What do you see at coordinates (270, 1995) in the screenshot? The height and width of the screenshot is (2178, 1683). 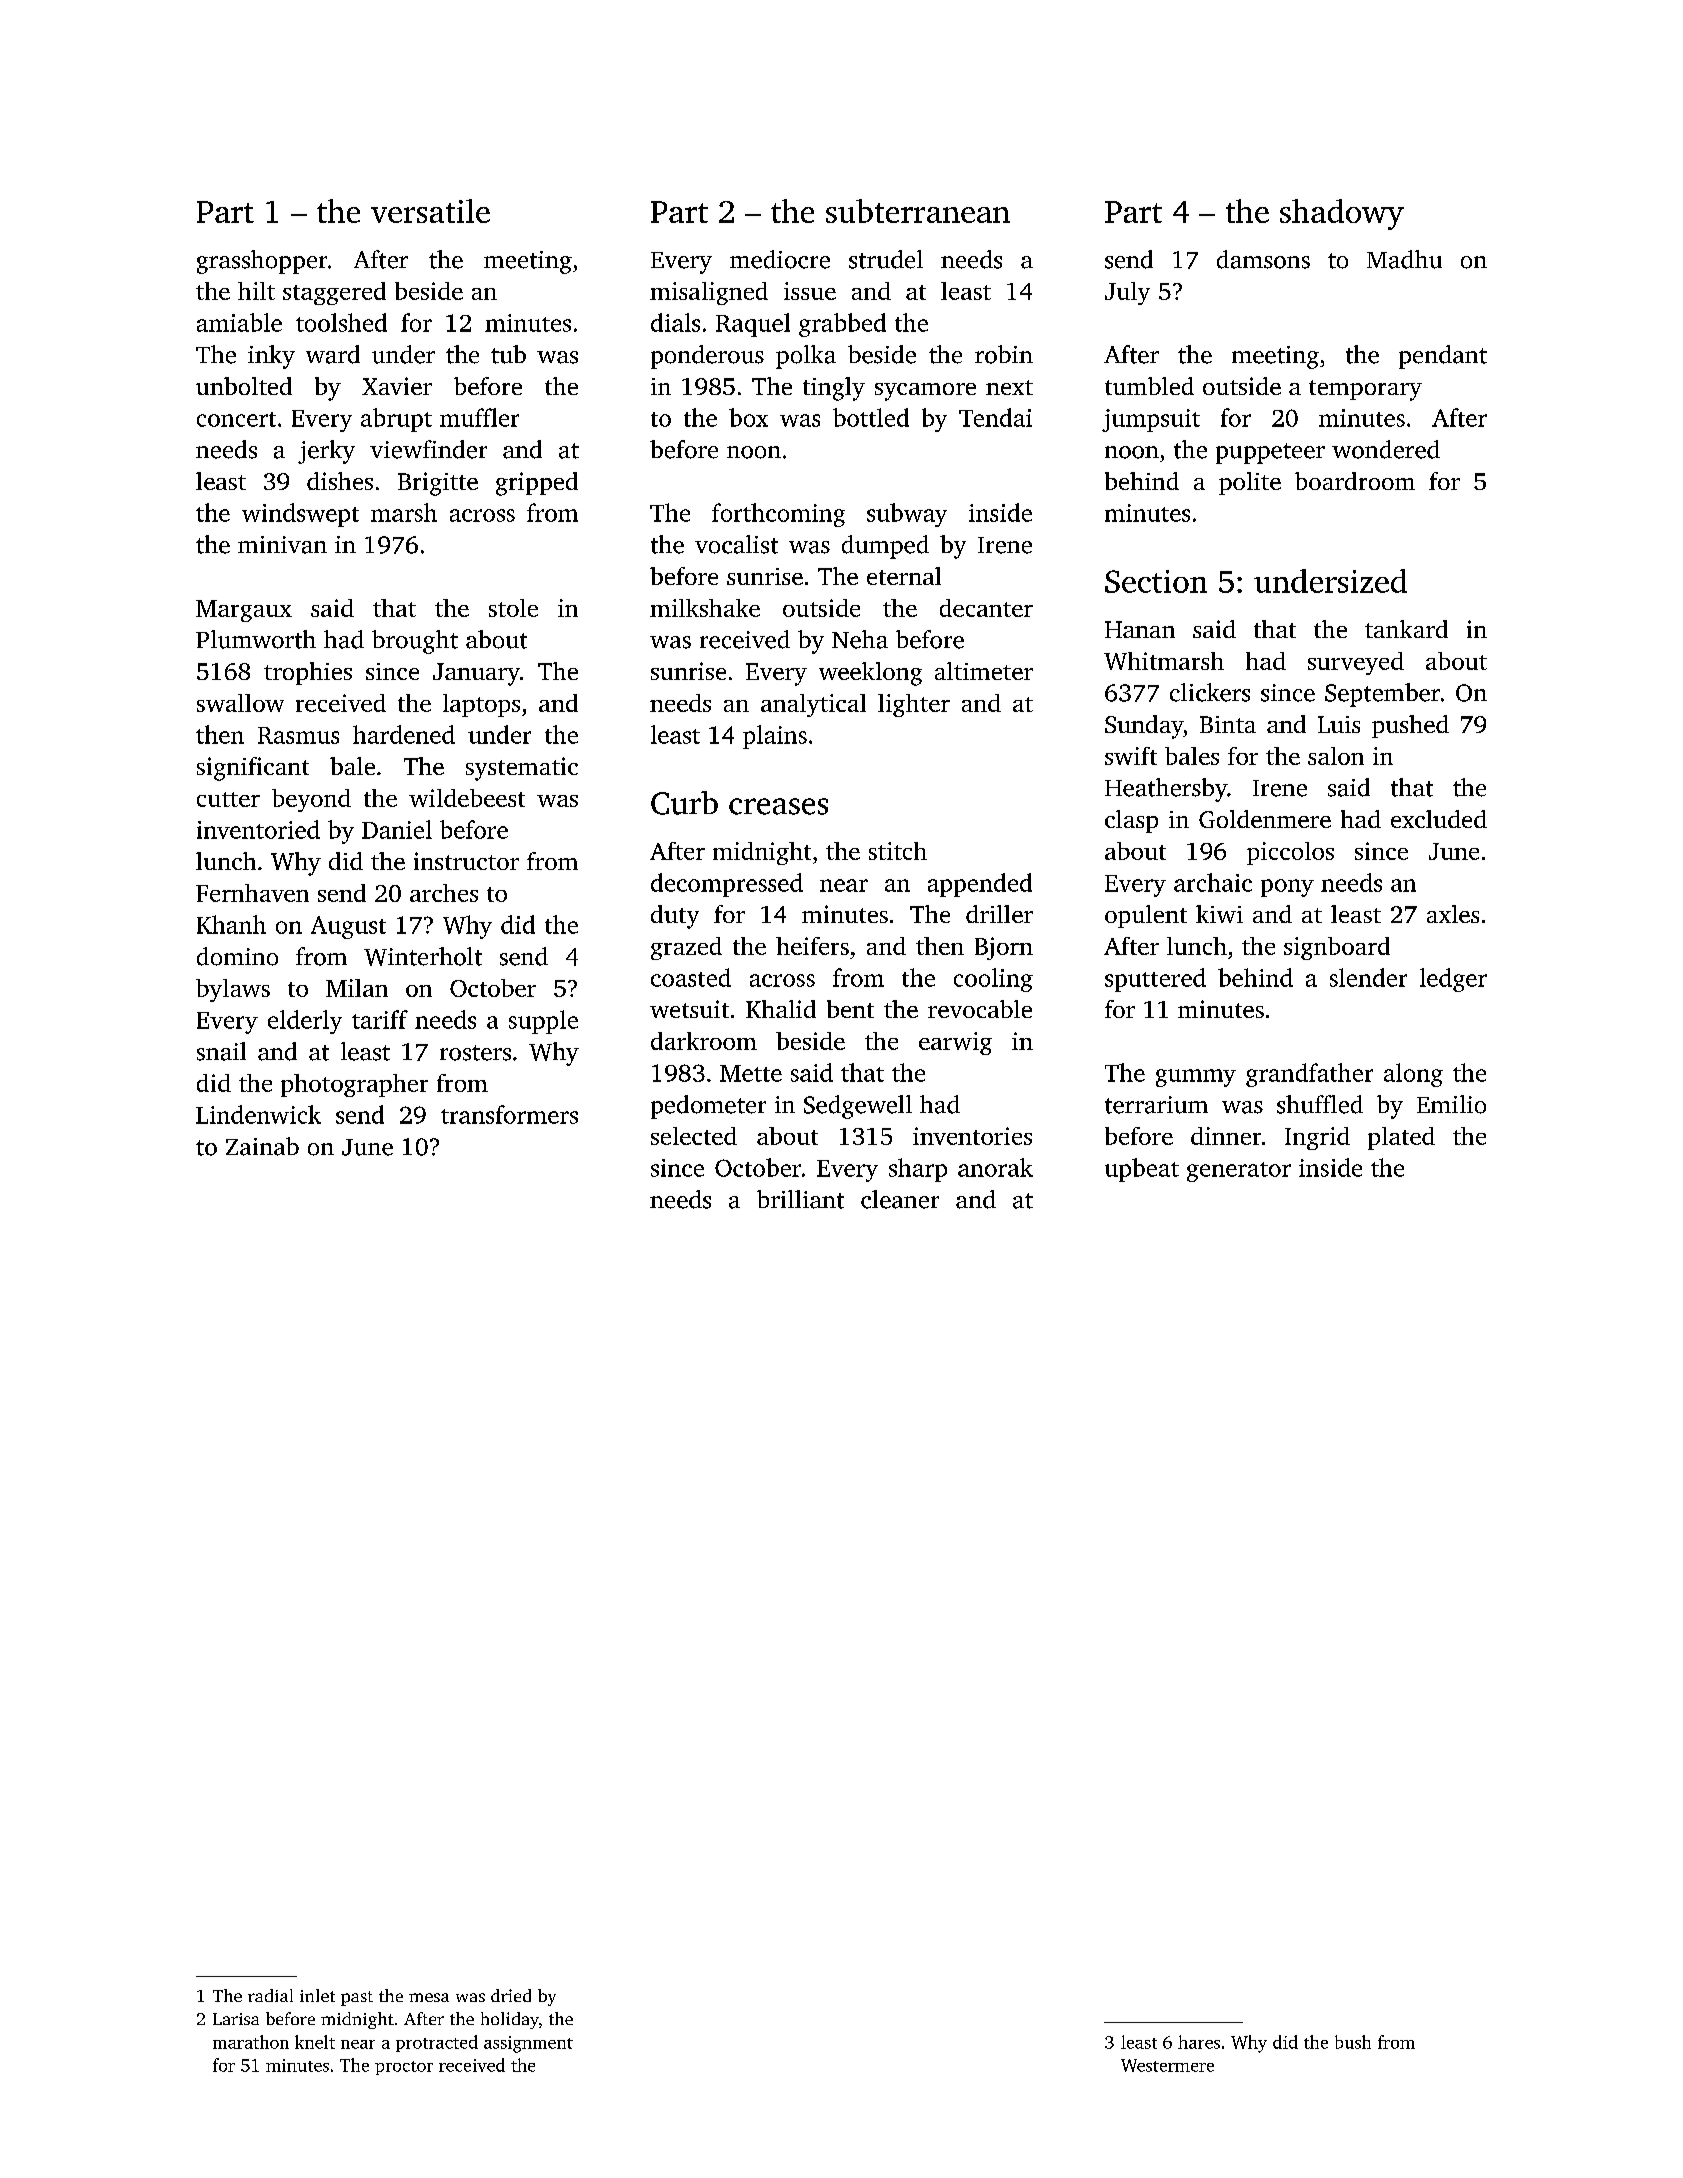 I see `radial` at bounding box center [270, 1995].
